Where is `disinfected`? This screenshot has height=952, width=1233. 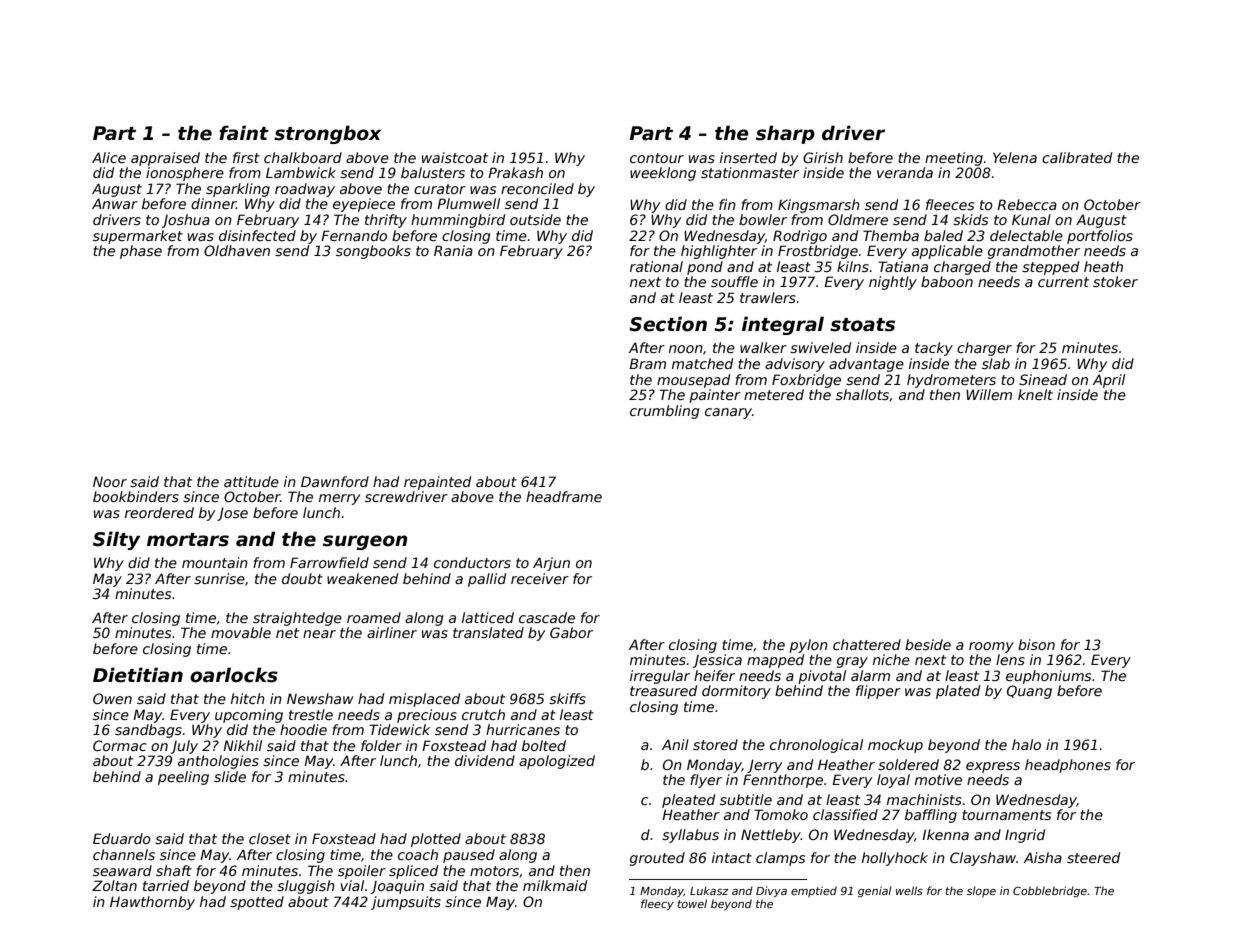
disinfected is located at coordinates (257, 235).
